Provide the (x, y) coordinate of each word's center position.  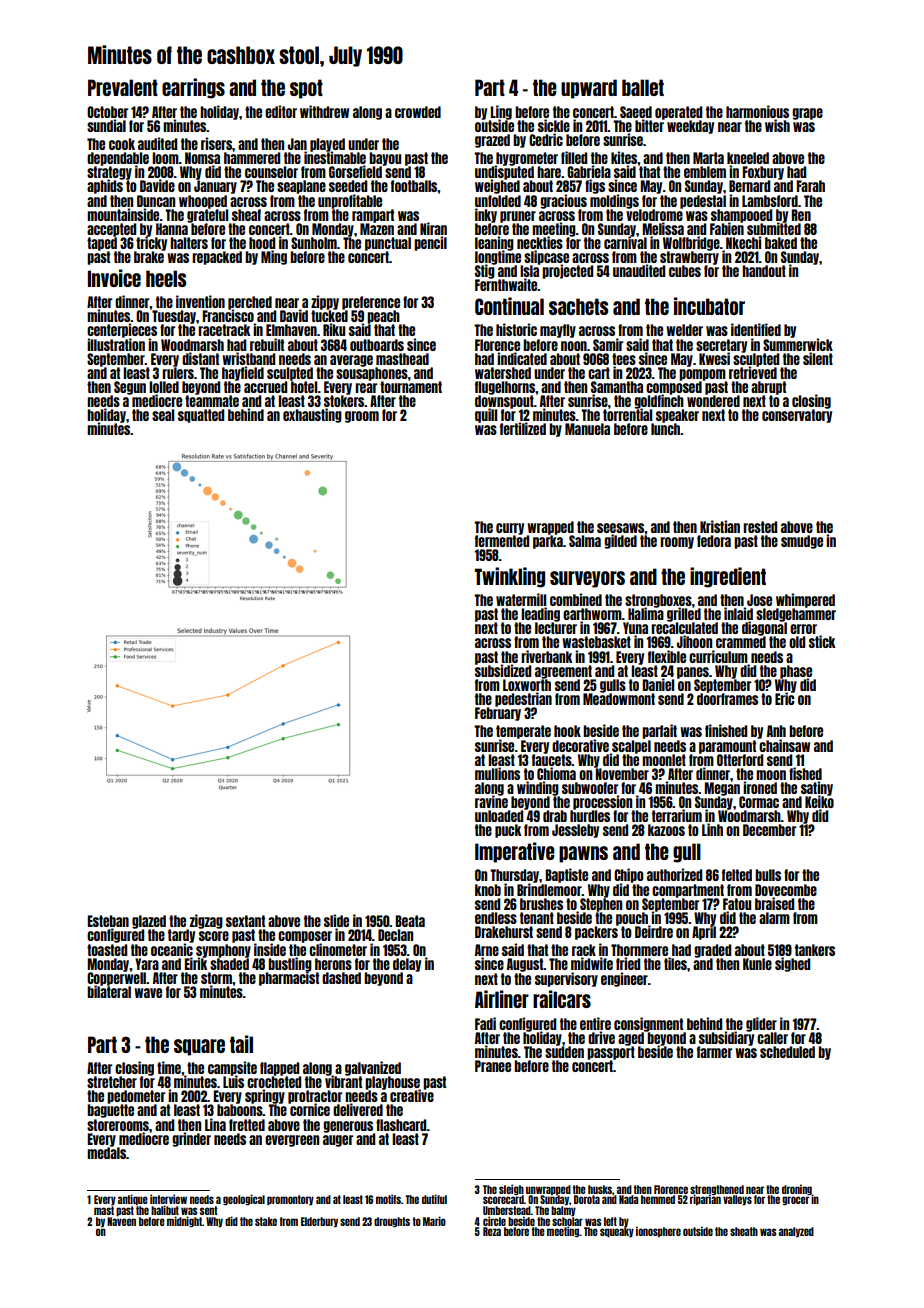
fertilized (523, 428)
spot (306, 89)
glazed (149, 922)
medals (106, 1153)
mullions (497, 773)
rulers (178, 373)
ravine (491, 802)
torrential (627, 415)
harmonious (757, 111)
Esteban (108, 921)
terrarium (677, 815)
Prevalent (123, 87)
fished (805, 773)
